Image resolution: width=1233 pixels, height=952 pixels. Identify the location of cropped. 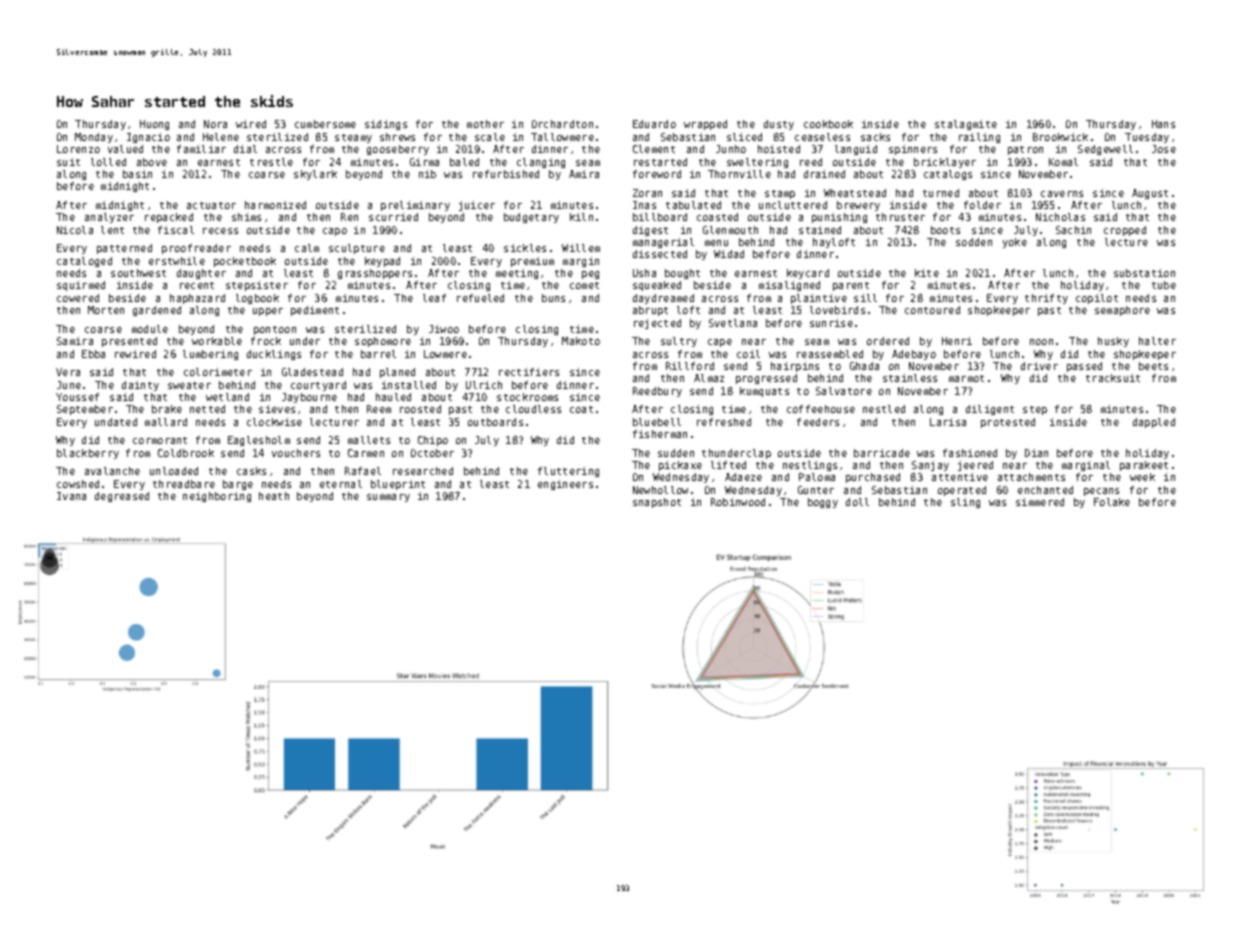
(1125, 231).
